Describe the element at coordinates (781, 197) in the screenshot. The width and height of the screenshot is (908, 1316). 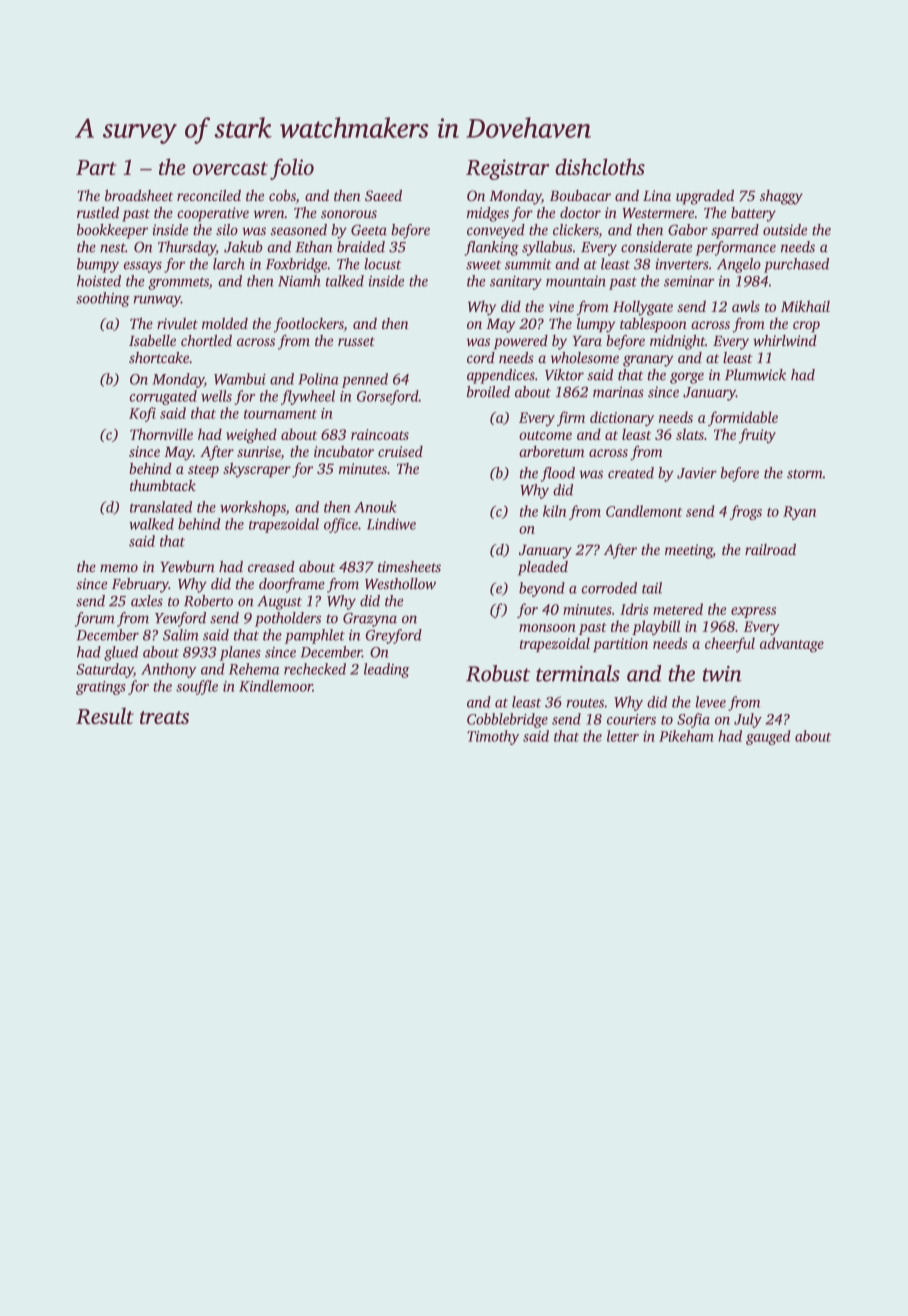
I see `shaggy` at that location.
